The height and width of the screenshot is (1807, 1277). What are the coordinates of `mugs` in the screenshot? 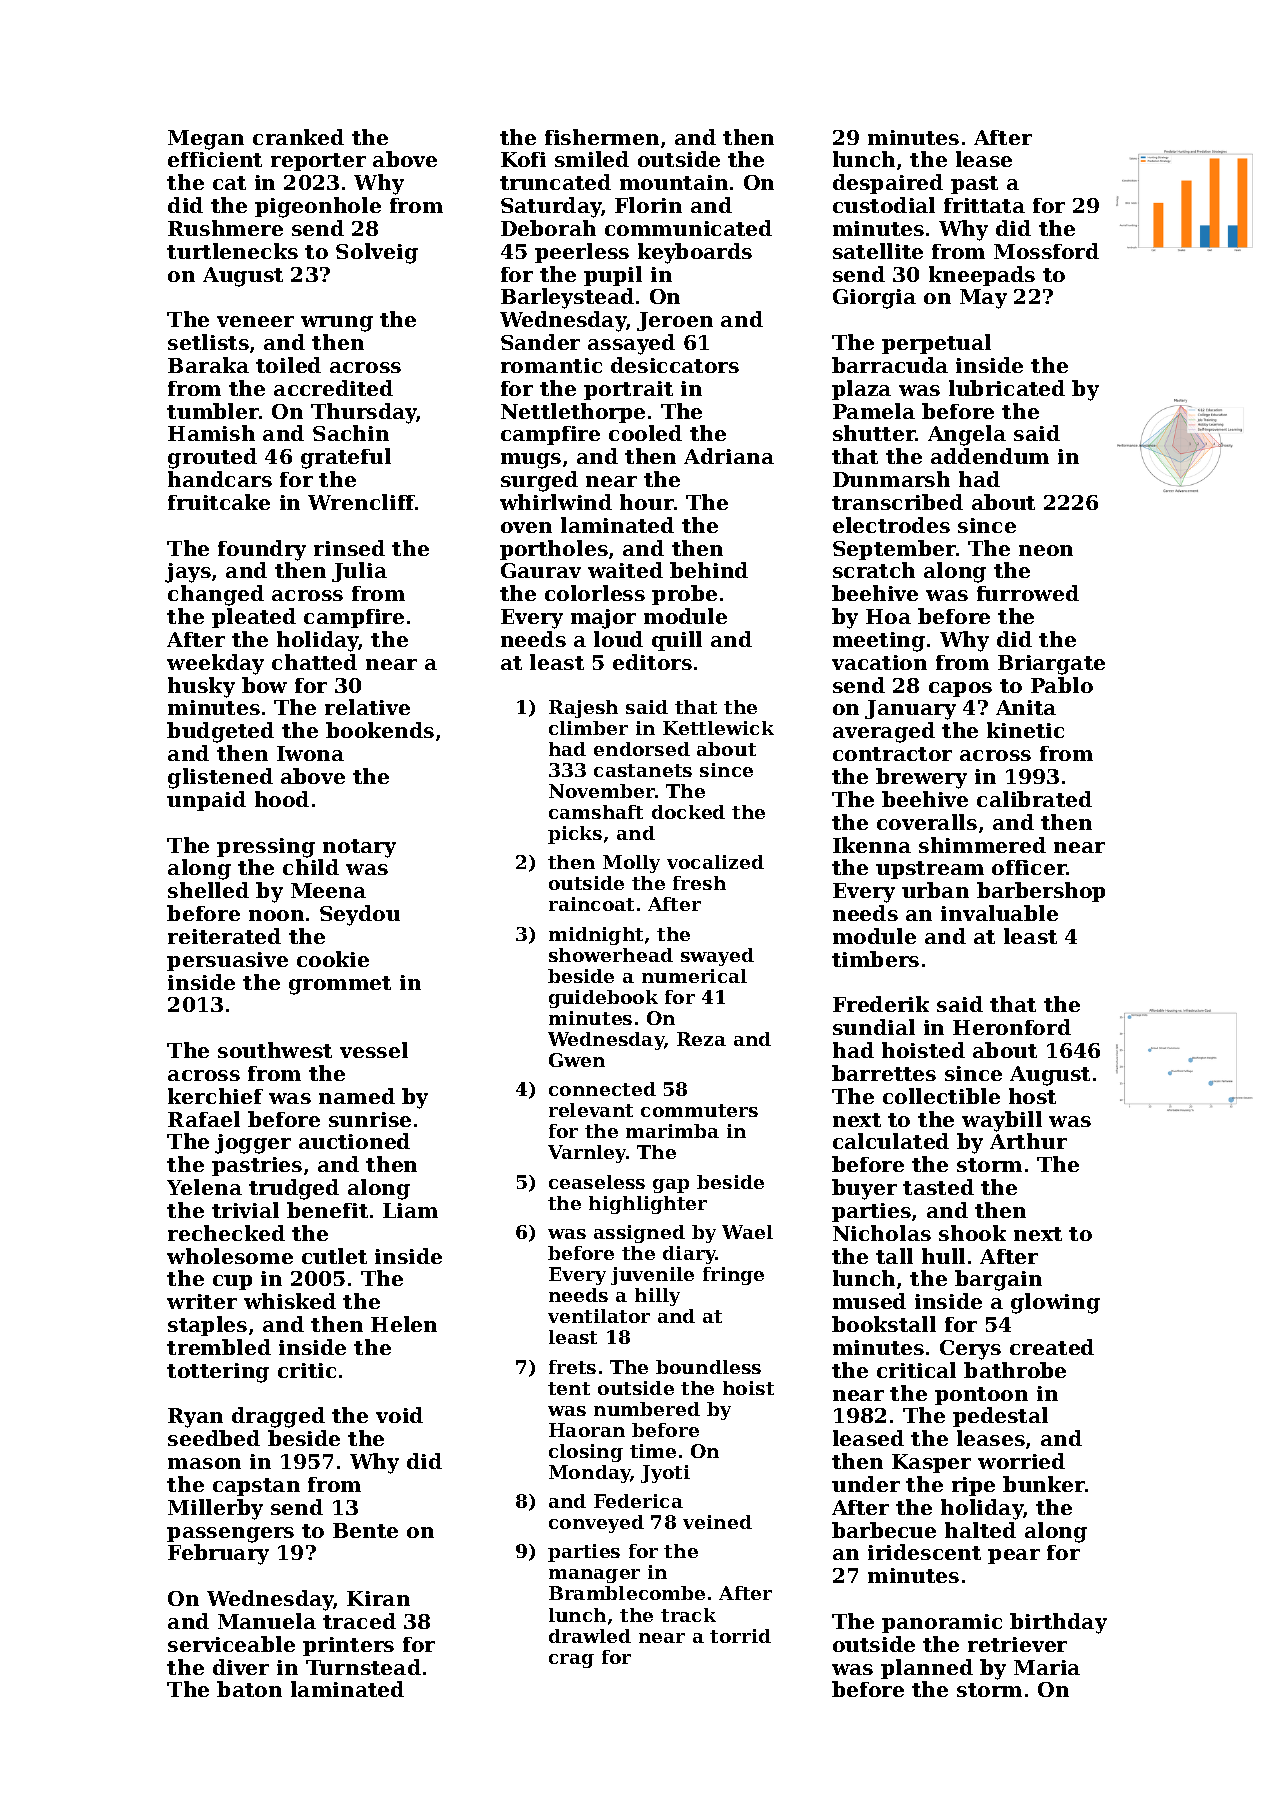 It's located at (531, 461).
